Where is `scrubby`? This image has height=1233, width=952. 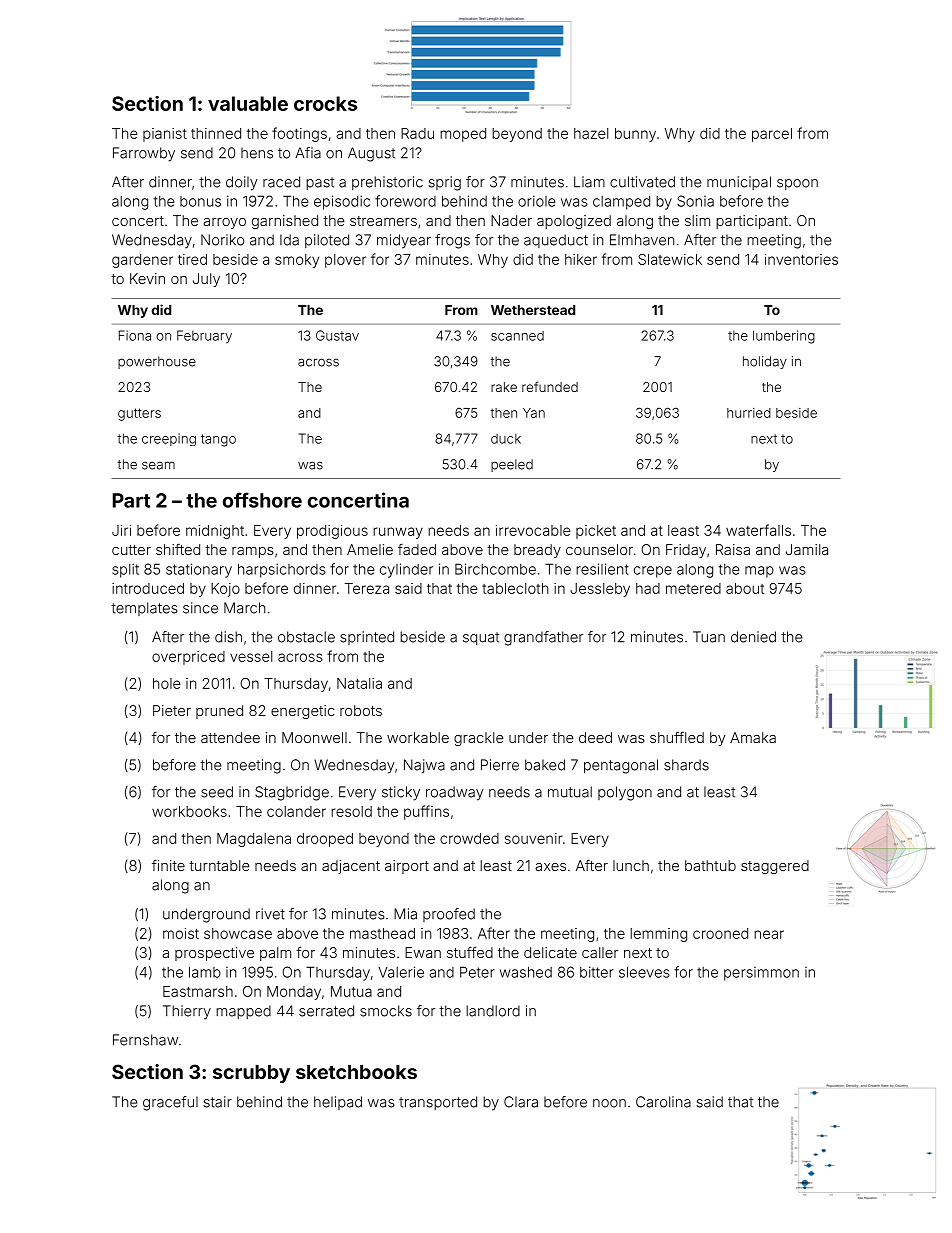 scrubby is located at coordinates (251, 1074).
